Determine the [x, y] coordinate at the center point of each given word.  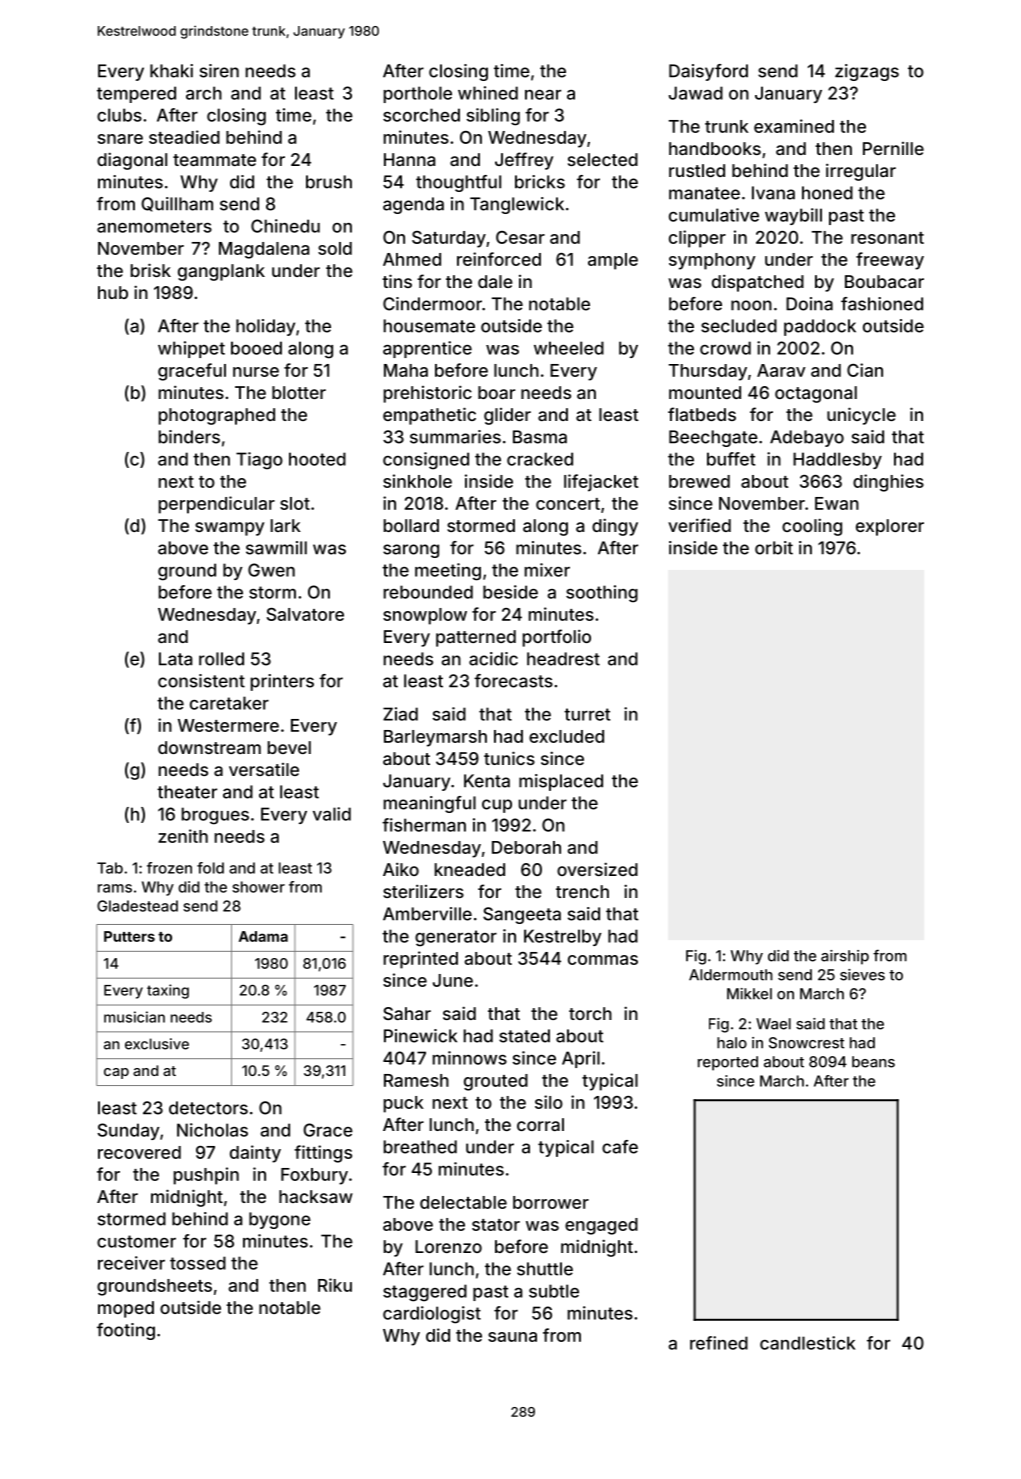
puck [404, 1104]
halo [732, 1043]
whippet [191, 349]
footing [126, 1331]
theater [187, 792]
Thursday [708, 372]
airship [845, 957]
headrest [563, 659]
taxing [168, 991]
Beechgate [713, 438]
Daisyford [708, 72]
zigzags [867, 72]
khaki [171, 71]
